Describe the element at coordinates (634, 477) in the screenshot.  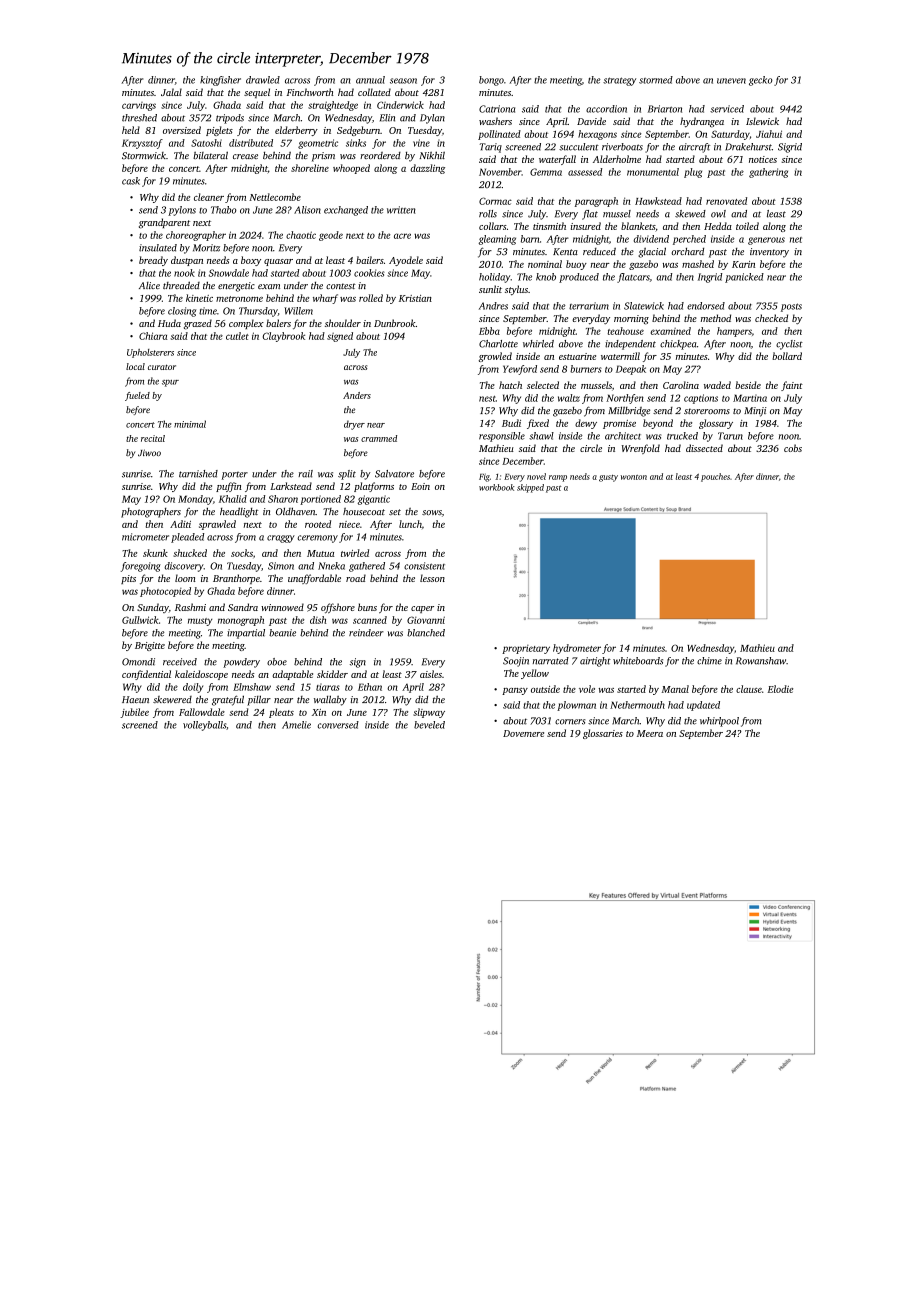
I see `wonton` at that location.
